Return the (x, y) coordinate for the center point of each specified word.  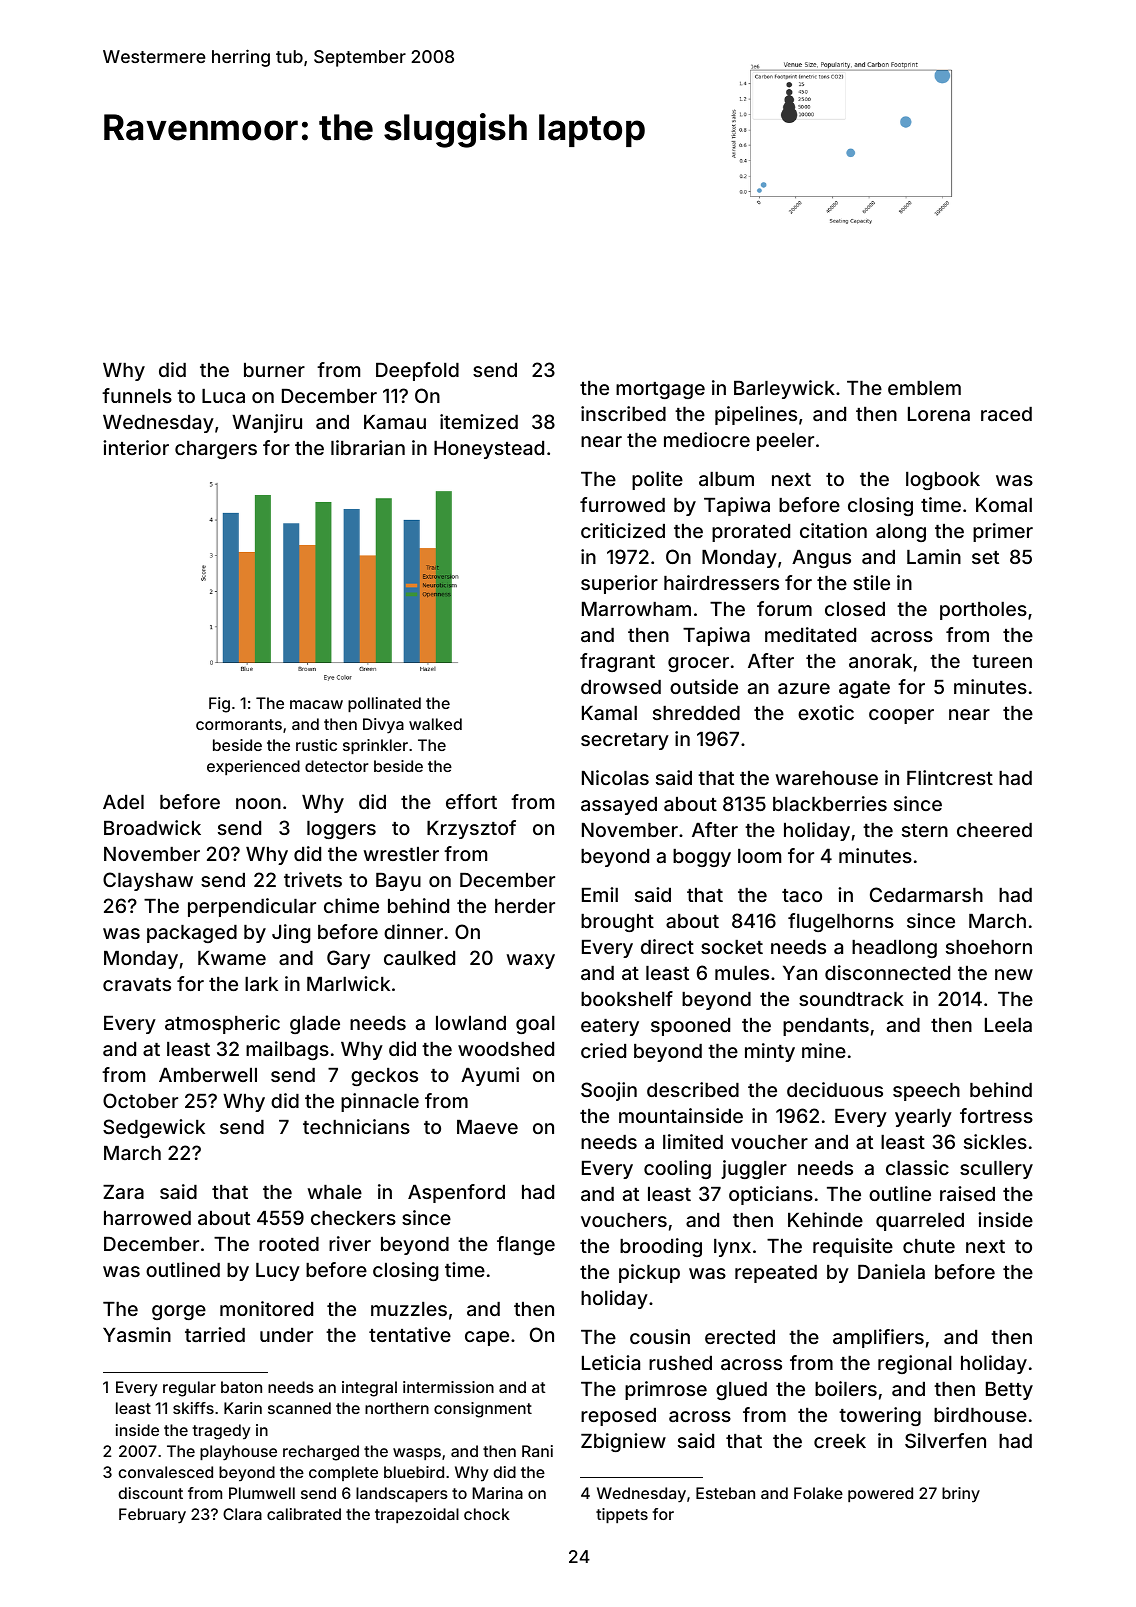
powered (880, 1494)
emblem (924, 388)
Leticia (611, 1362)
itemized (479, 421)
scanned (299, 1408)
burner (274, 370)
